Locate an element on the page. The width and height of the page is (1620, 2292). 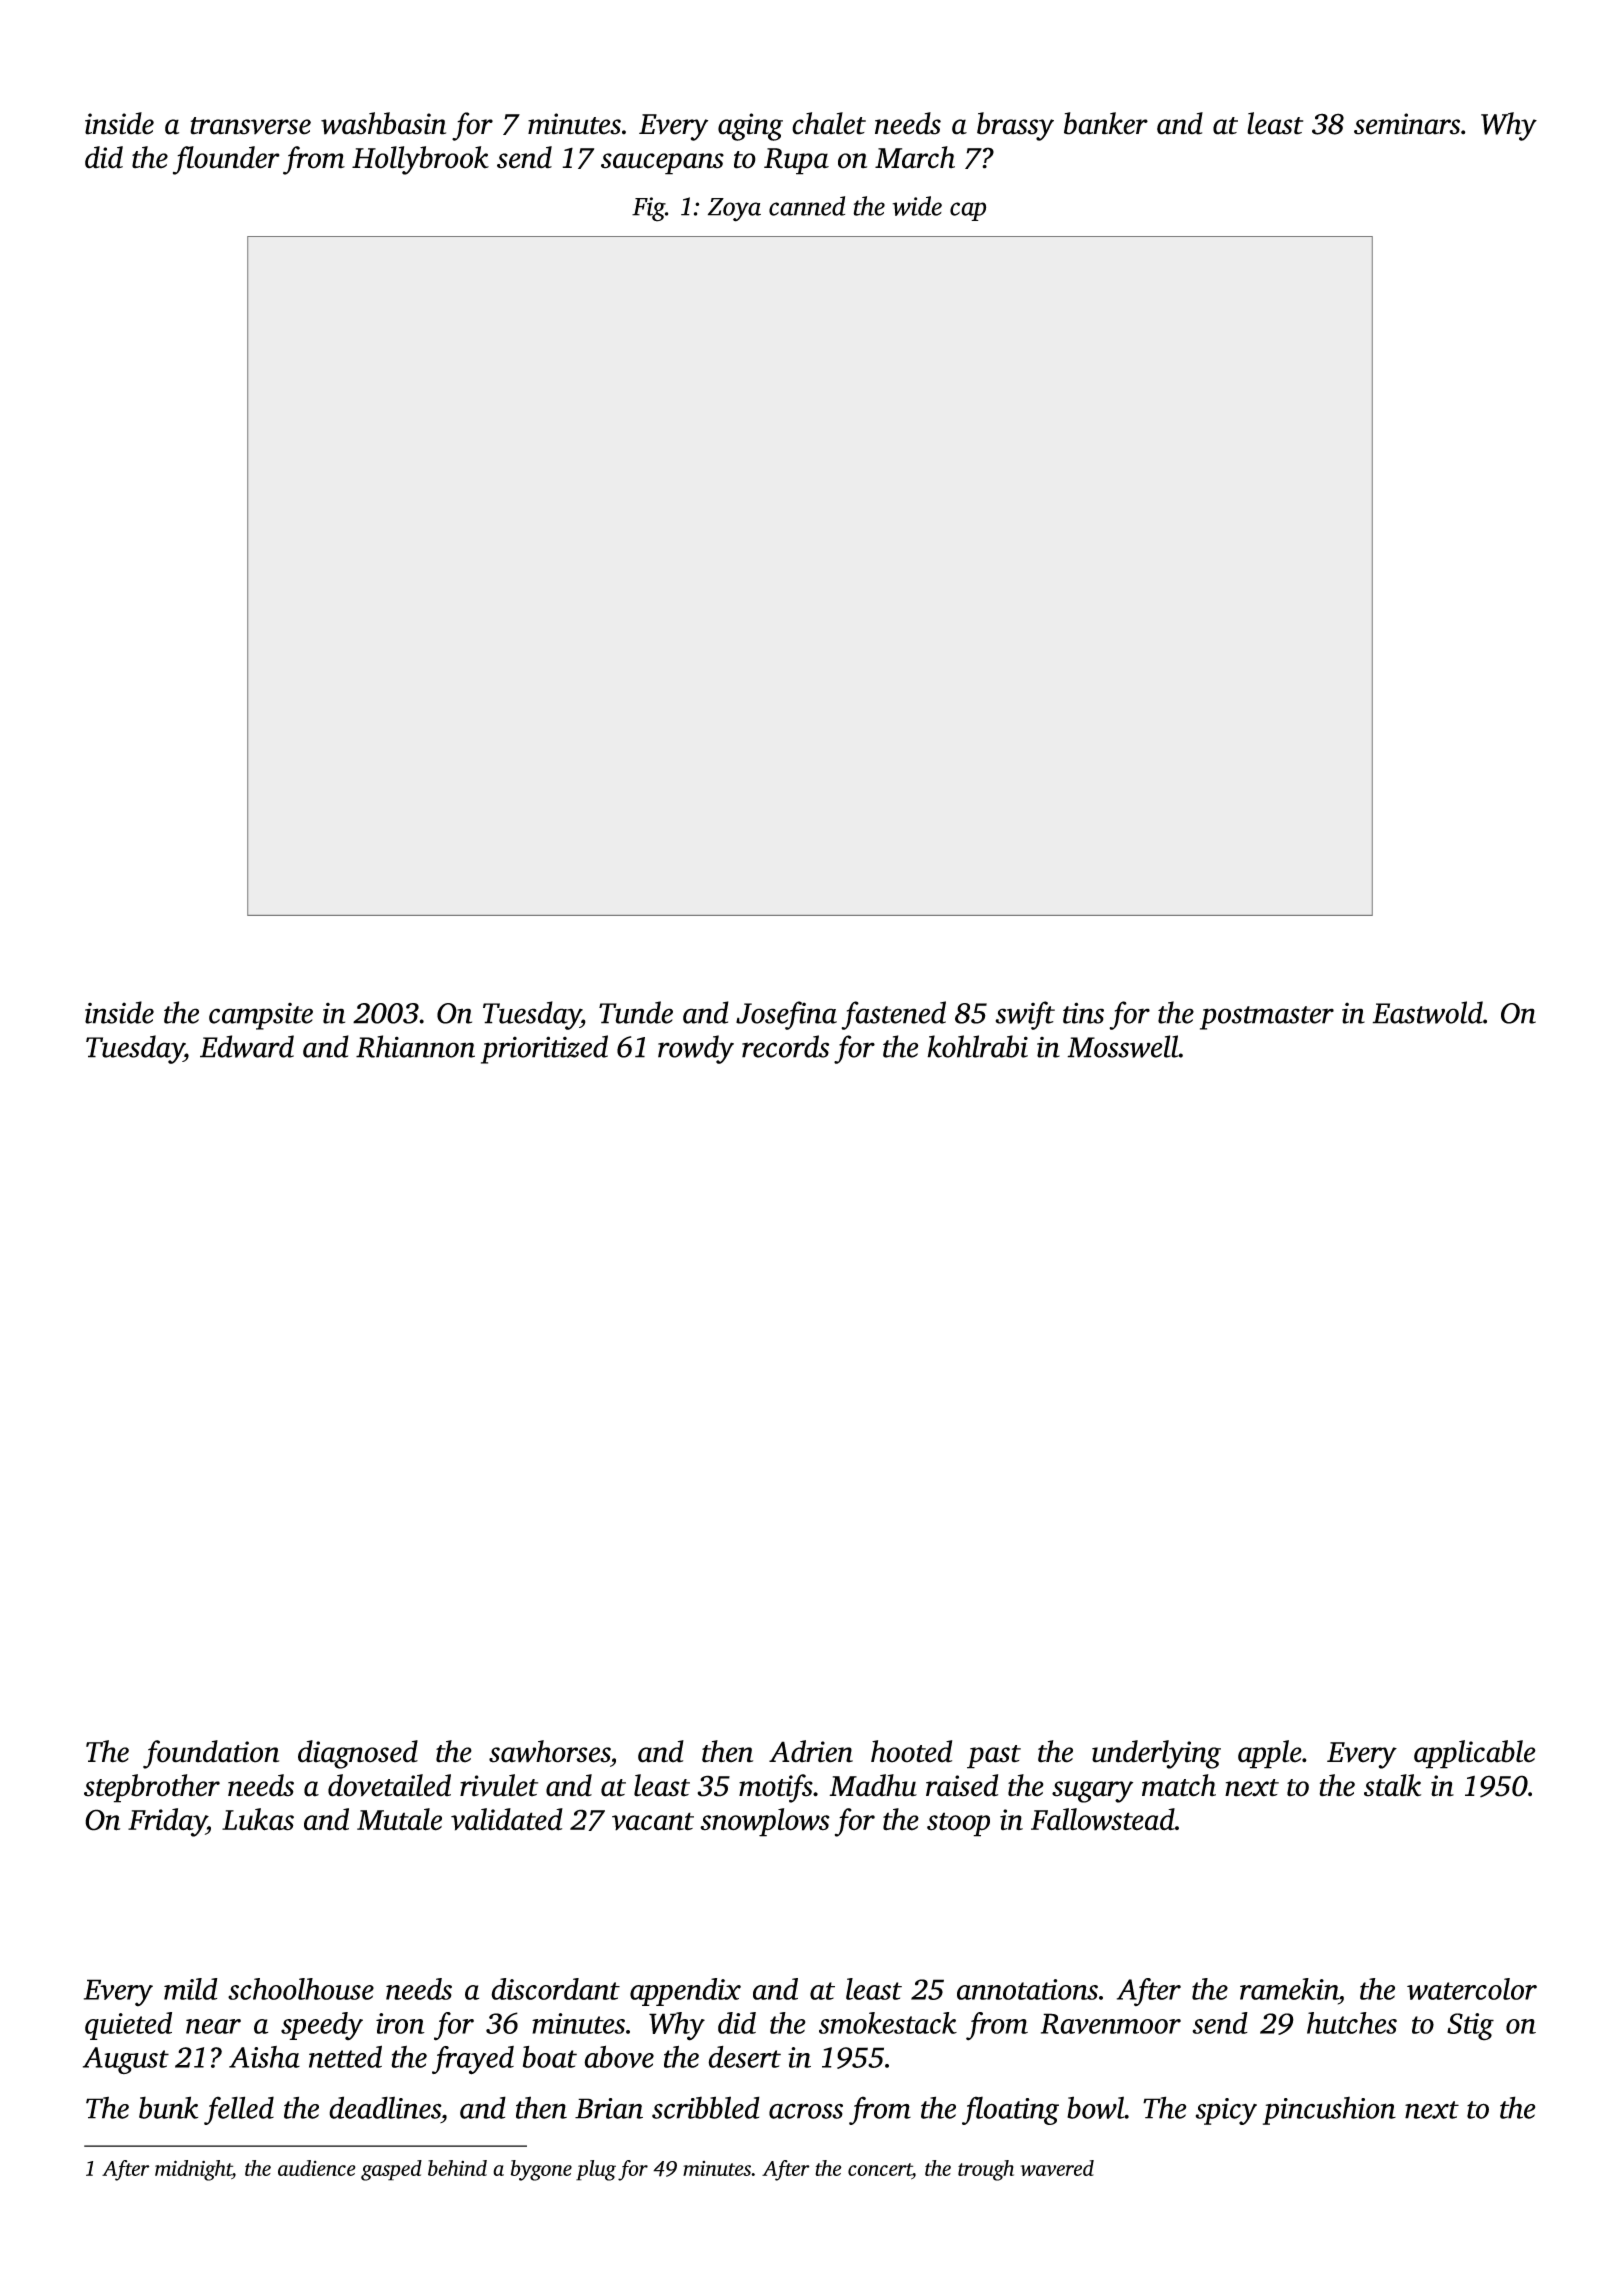
Eastwold is located at coordinates (1427, 1012).
